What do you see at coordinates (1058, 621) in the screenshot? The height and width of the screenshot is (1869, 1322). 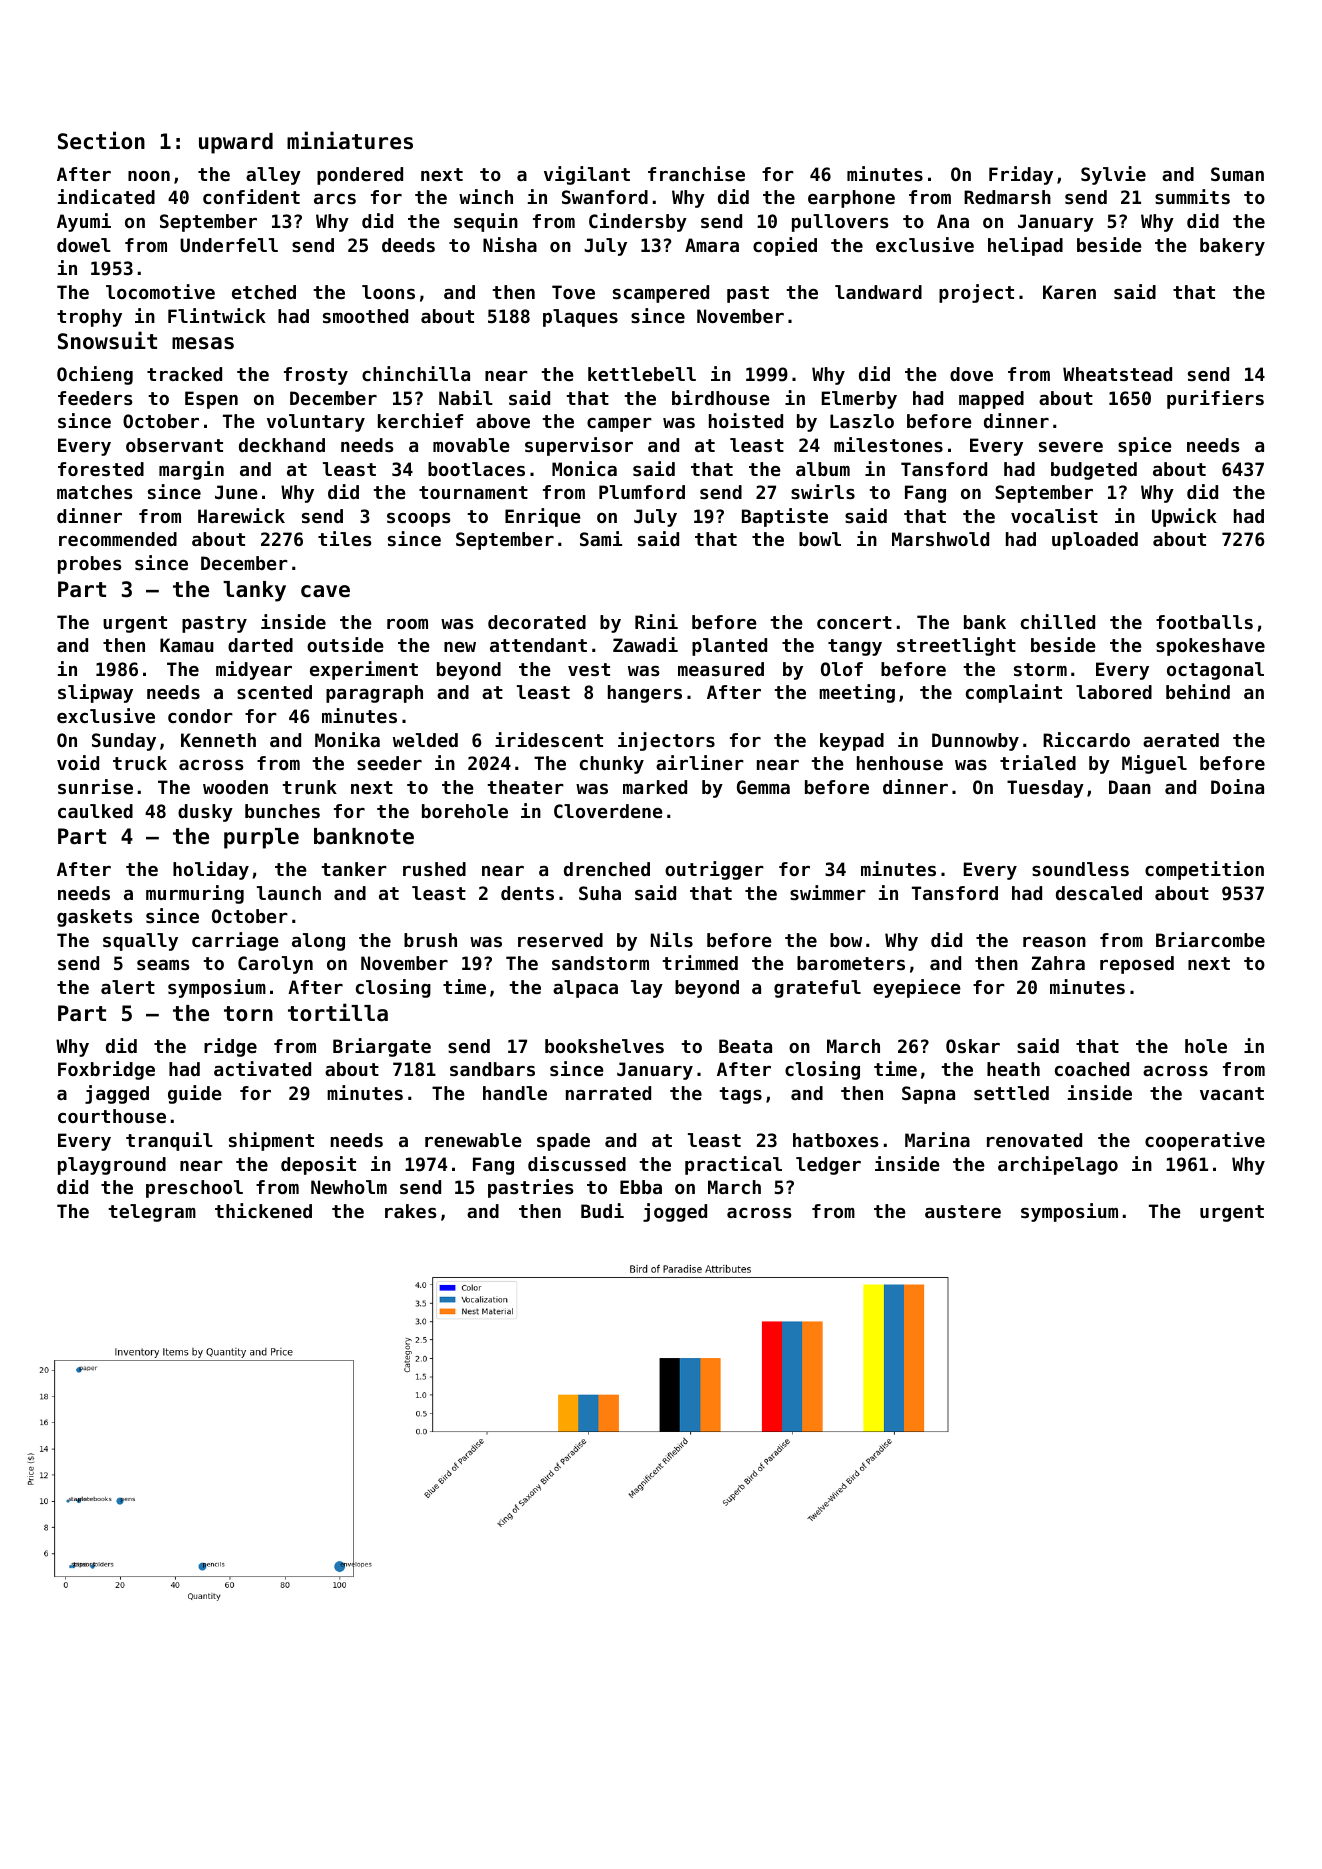 I see `chilled` at bounding box center [1058, 621].
